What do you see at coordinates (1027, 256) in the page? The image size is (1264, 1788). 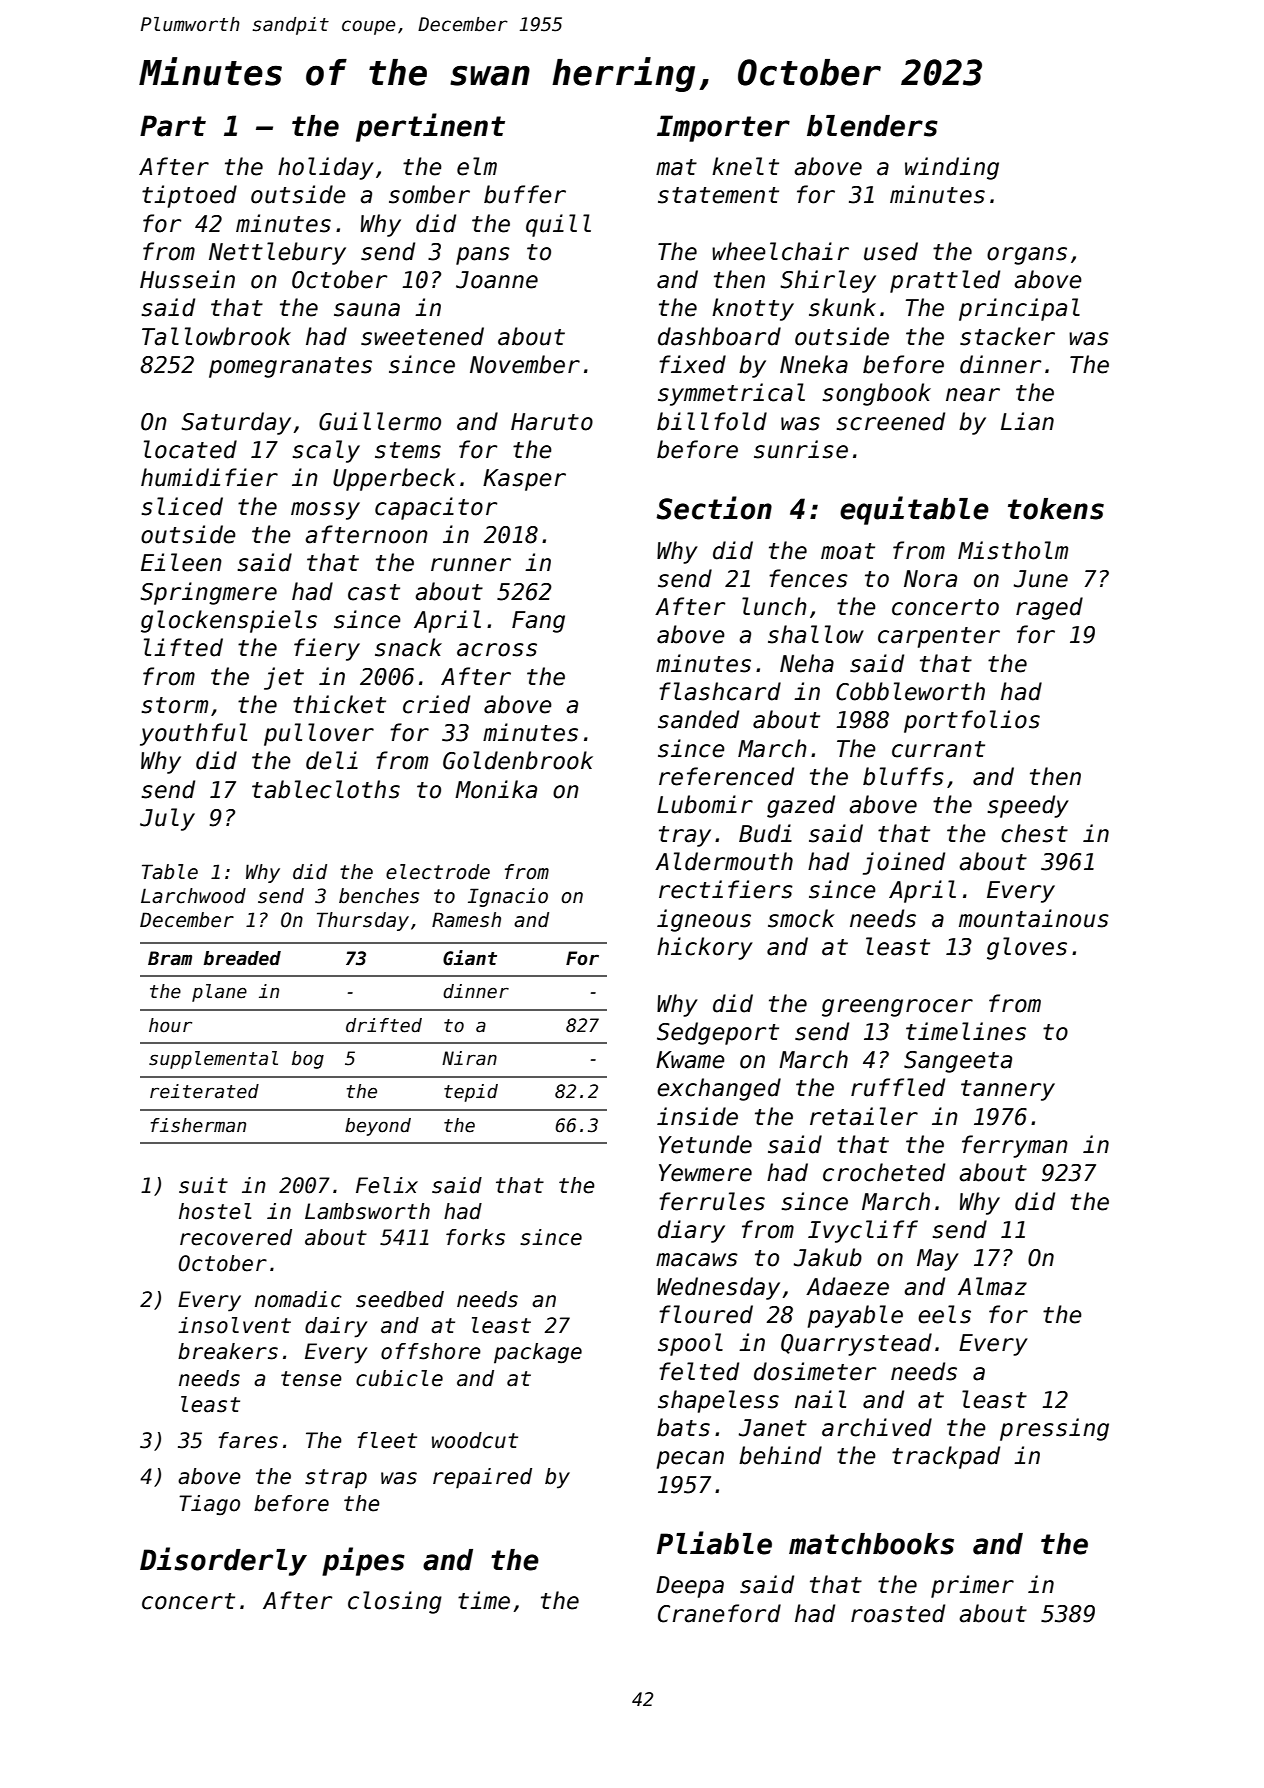 I see `organs` at bounding box center [1027, 256].
